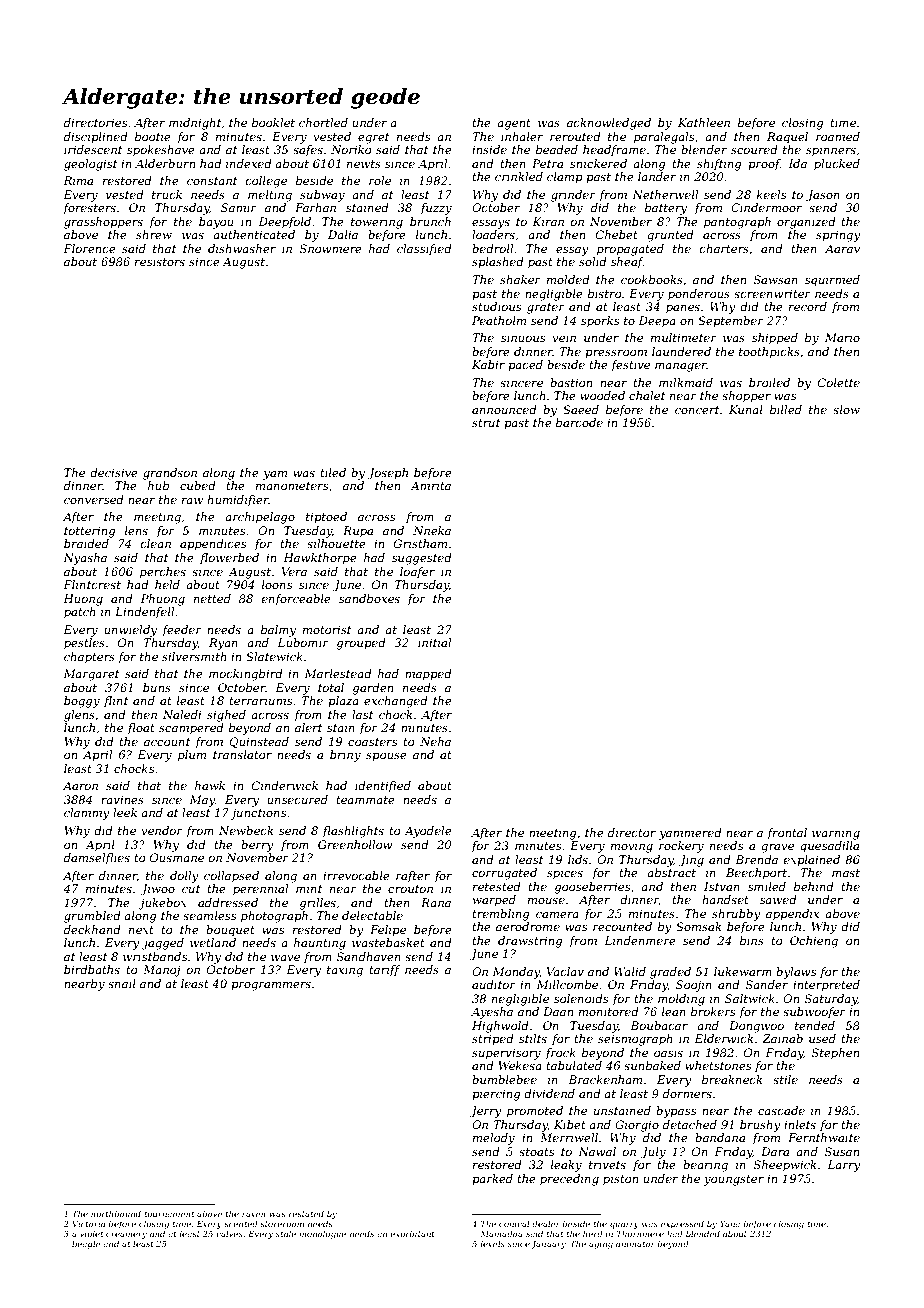 The height and width of the document is (1308, 924). Describe the element at coordinates (434, 642) in the document. I see `initial` at that location.
